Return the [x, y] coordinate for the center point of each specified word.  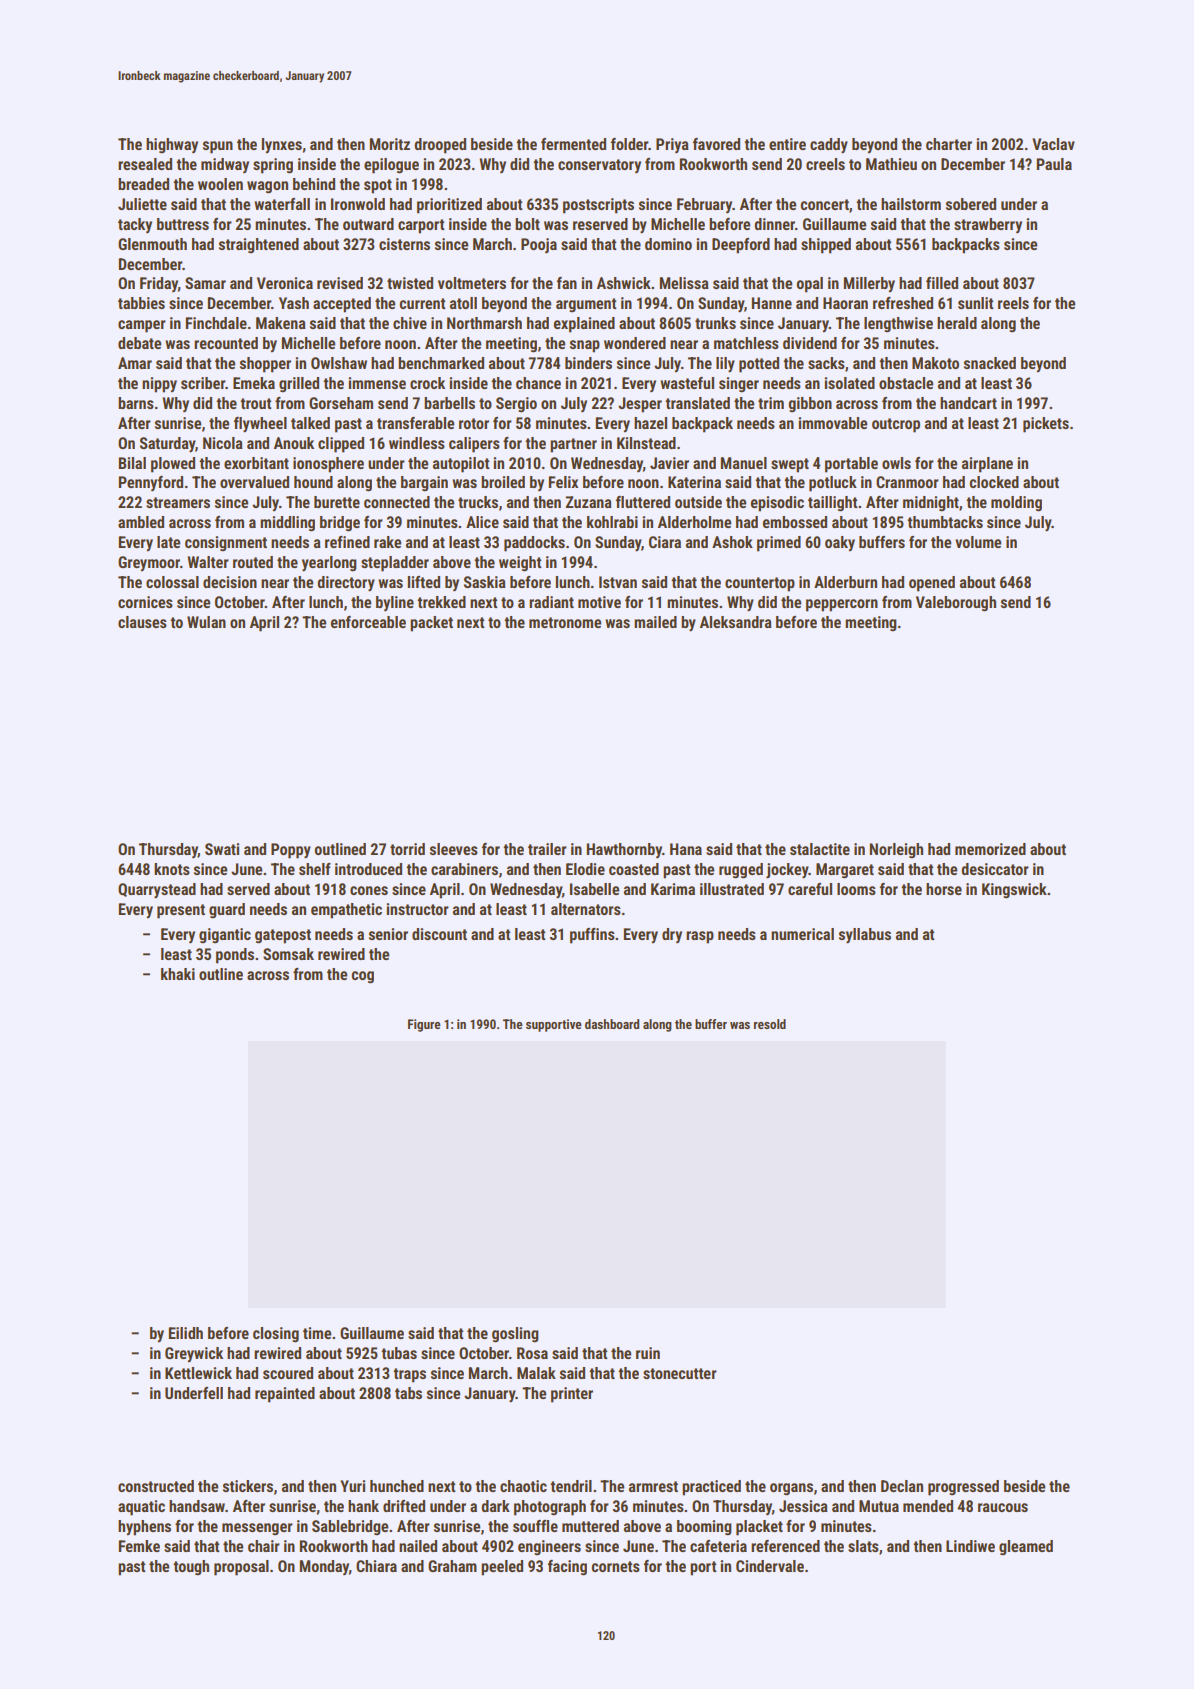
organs [791, 1489]
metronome [565, 622]
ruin [648, 1353]
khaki [178, 974]
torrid [407, 849]
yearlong [329, 564]
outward [368, 224]
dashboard [612, 1024]
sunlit [975, 303]
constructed [156, 1486]
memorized [990, 849]
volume [978, 542]
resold [770, 1024]
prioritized [449, 206]
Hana [686, 849]
